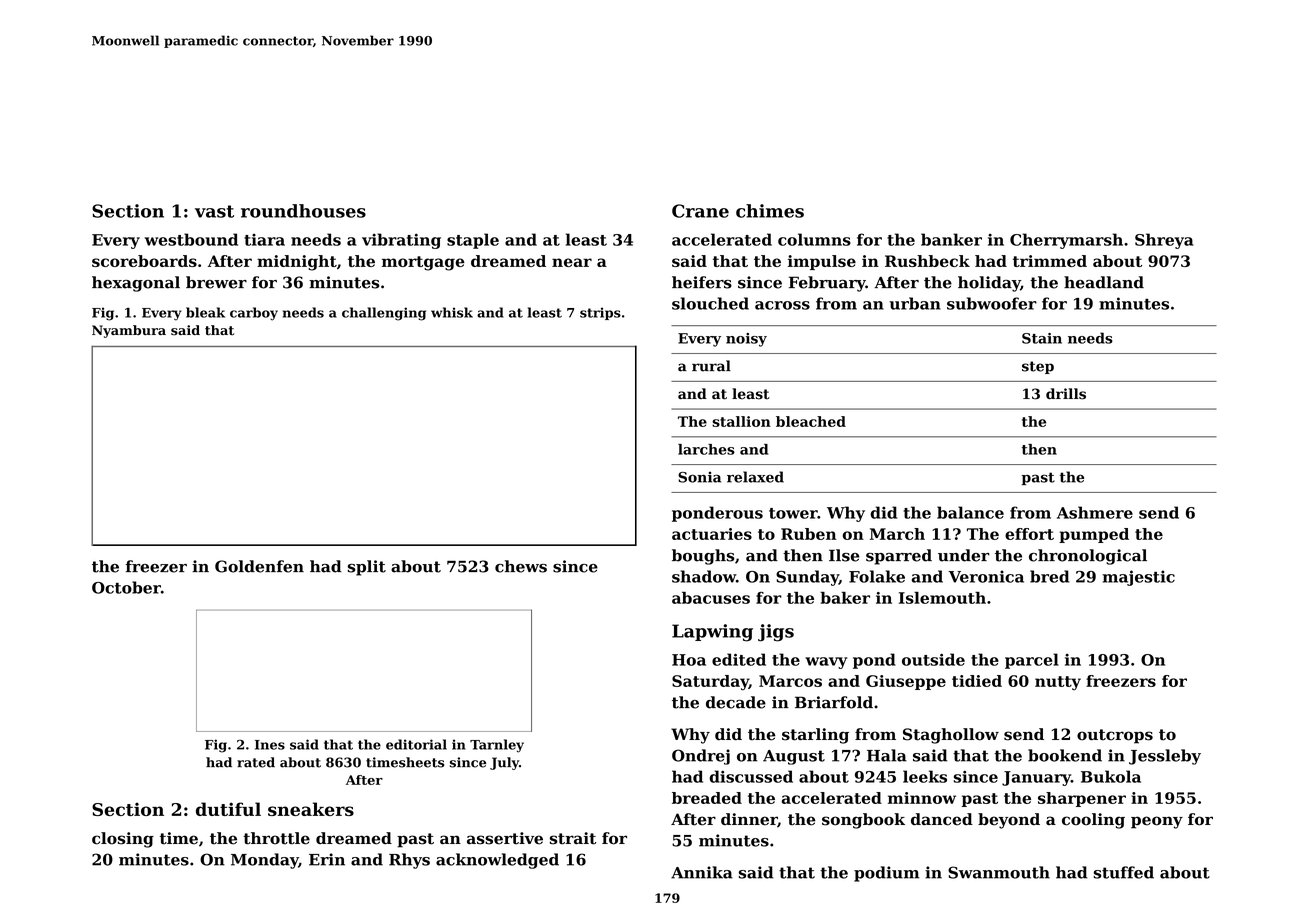  What do you see at coordinates (1042, 338) in the screenshot?
I see `Stain` at bounding box center [1042, 338].
